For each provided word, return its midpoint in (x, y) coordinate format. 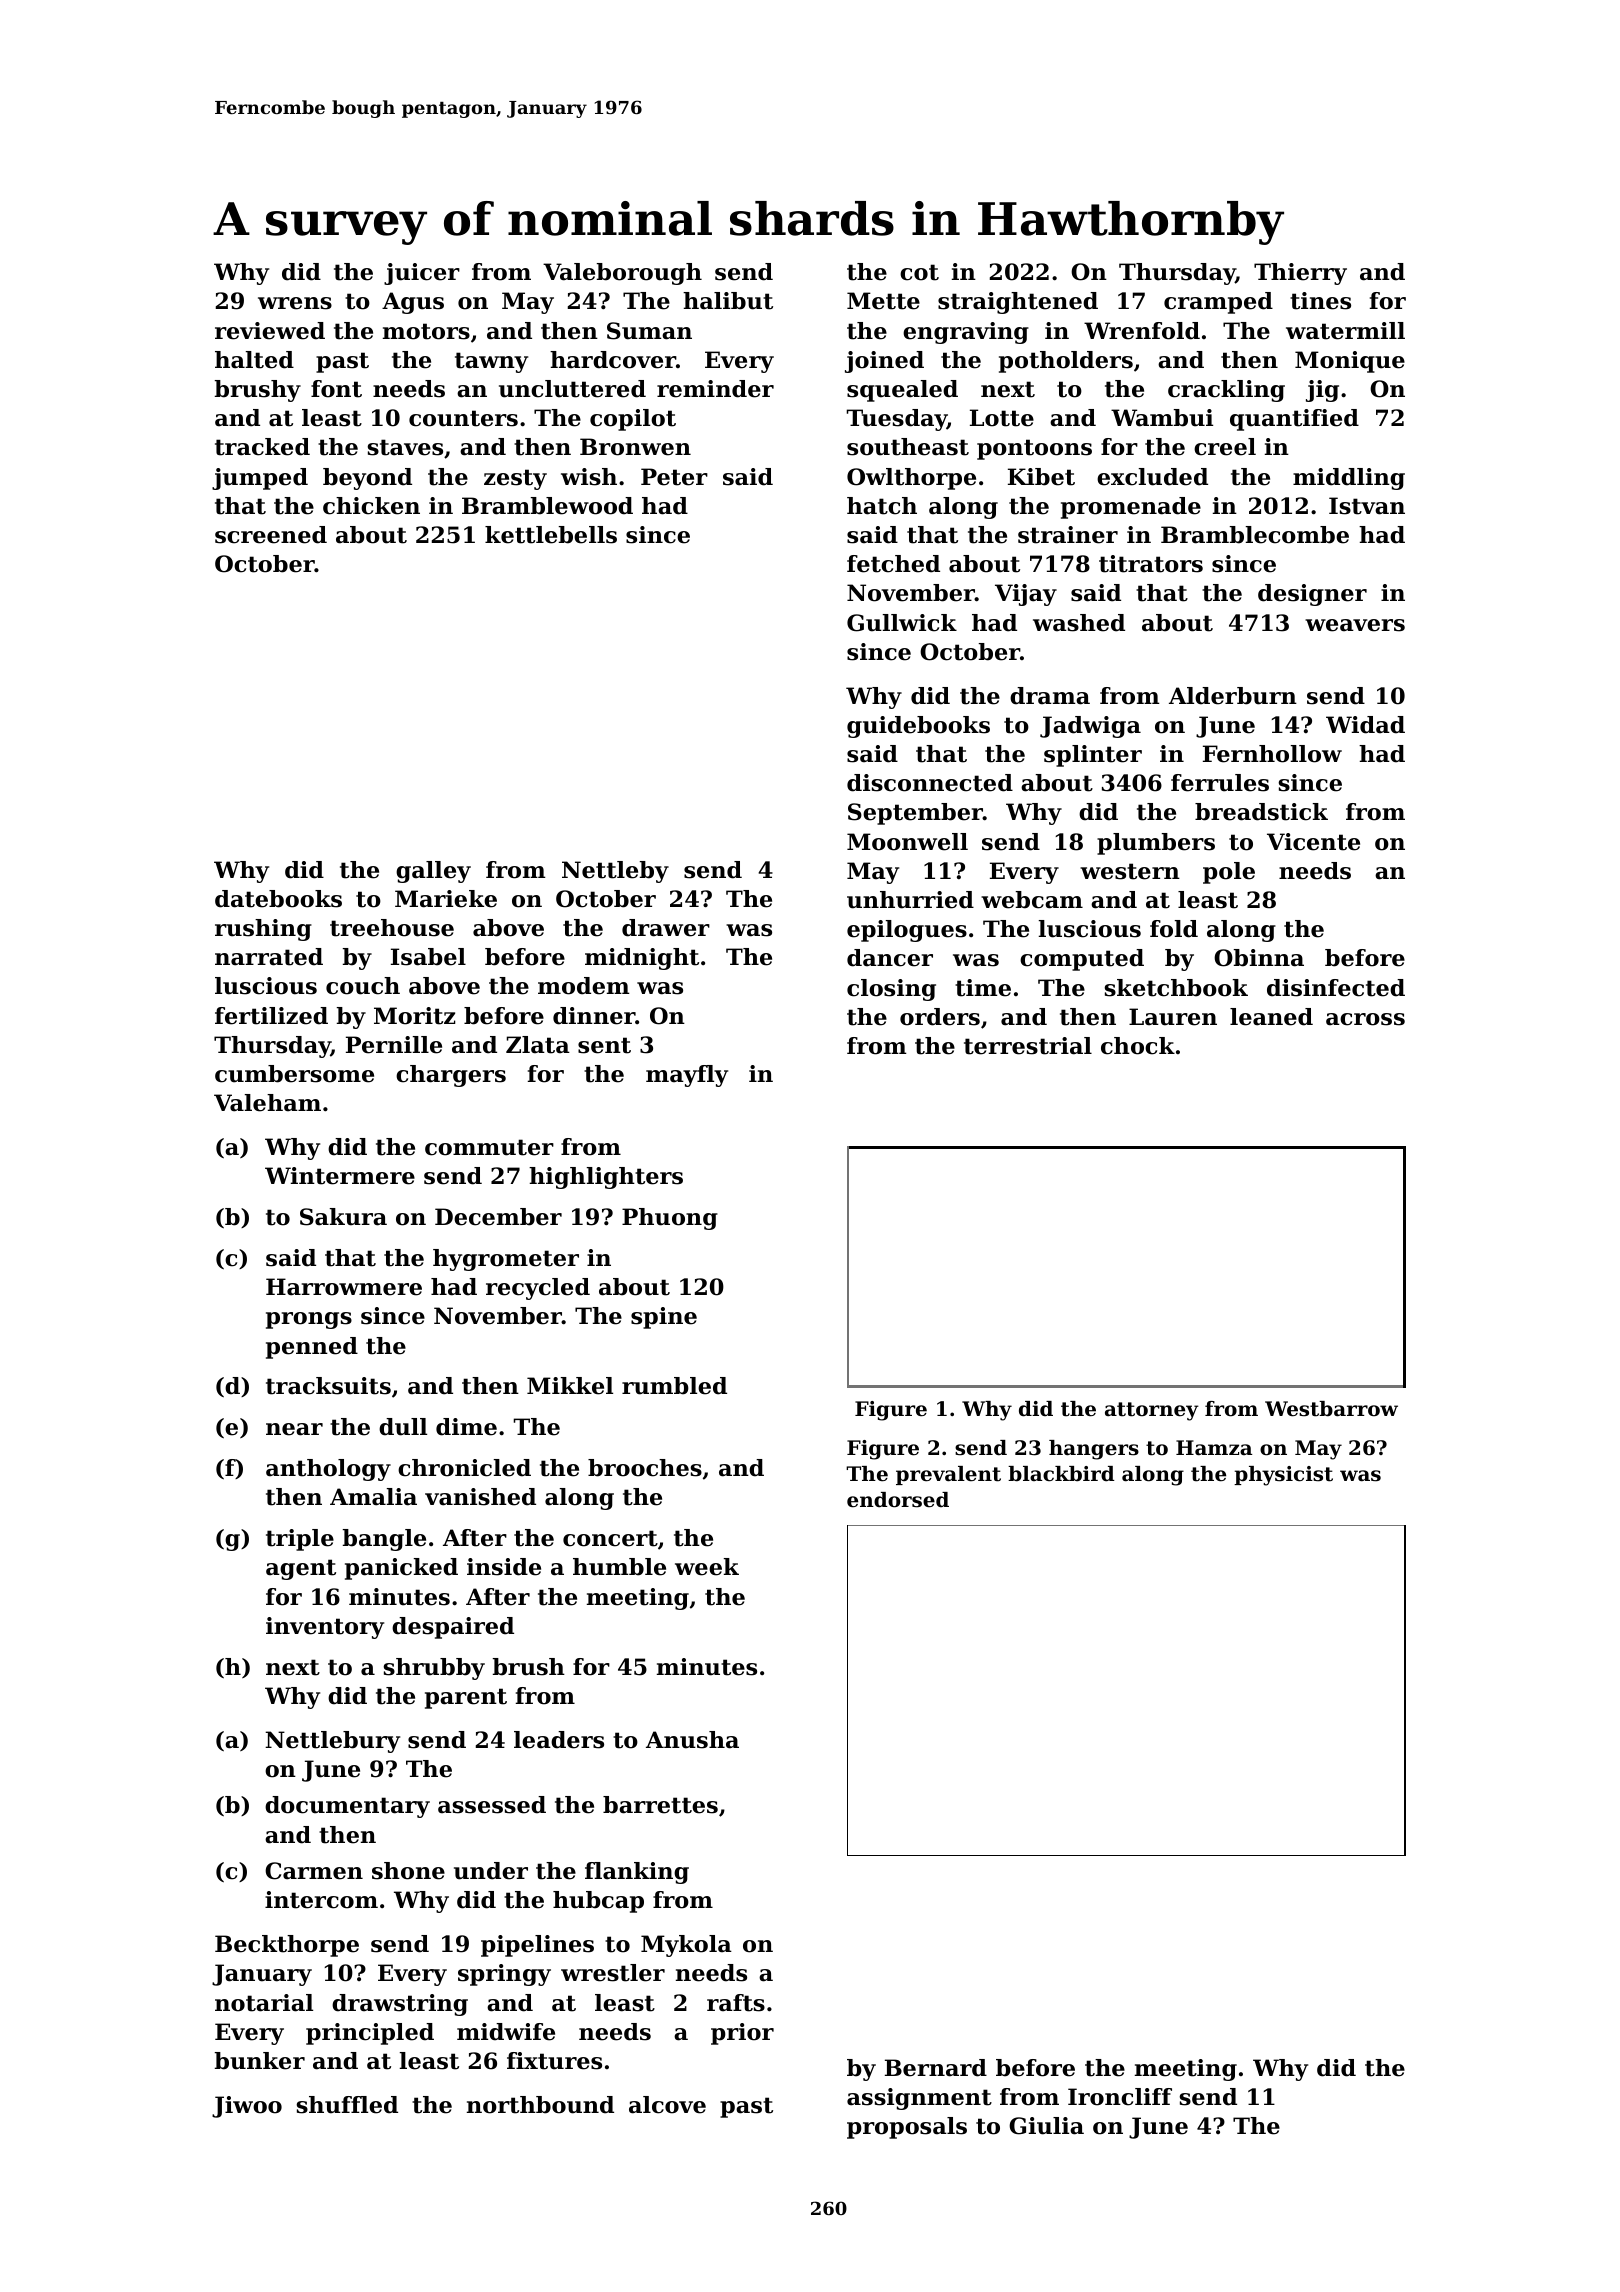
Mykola (686, 1946)
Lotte (1002, 418)
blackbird (1061, 1474)
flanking (637, 1873)
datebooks (278, 899)
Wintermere (340, 1176)
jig (1322, 391)
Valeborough (622, 274)
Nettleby (615, 872)
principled (370, 2034)
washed (1079, 623)
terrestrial (1028, 1046)
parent (466, 1698)
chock (1138, 1046)
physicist (1283, 1476)
